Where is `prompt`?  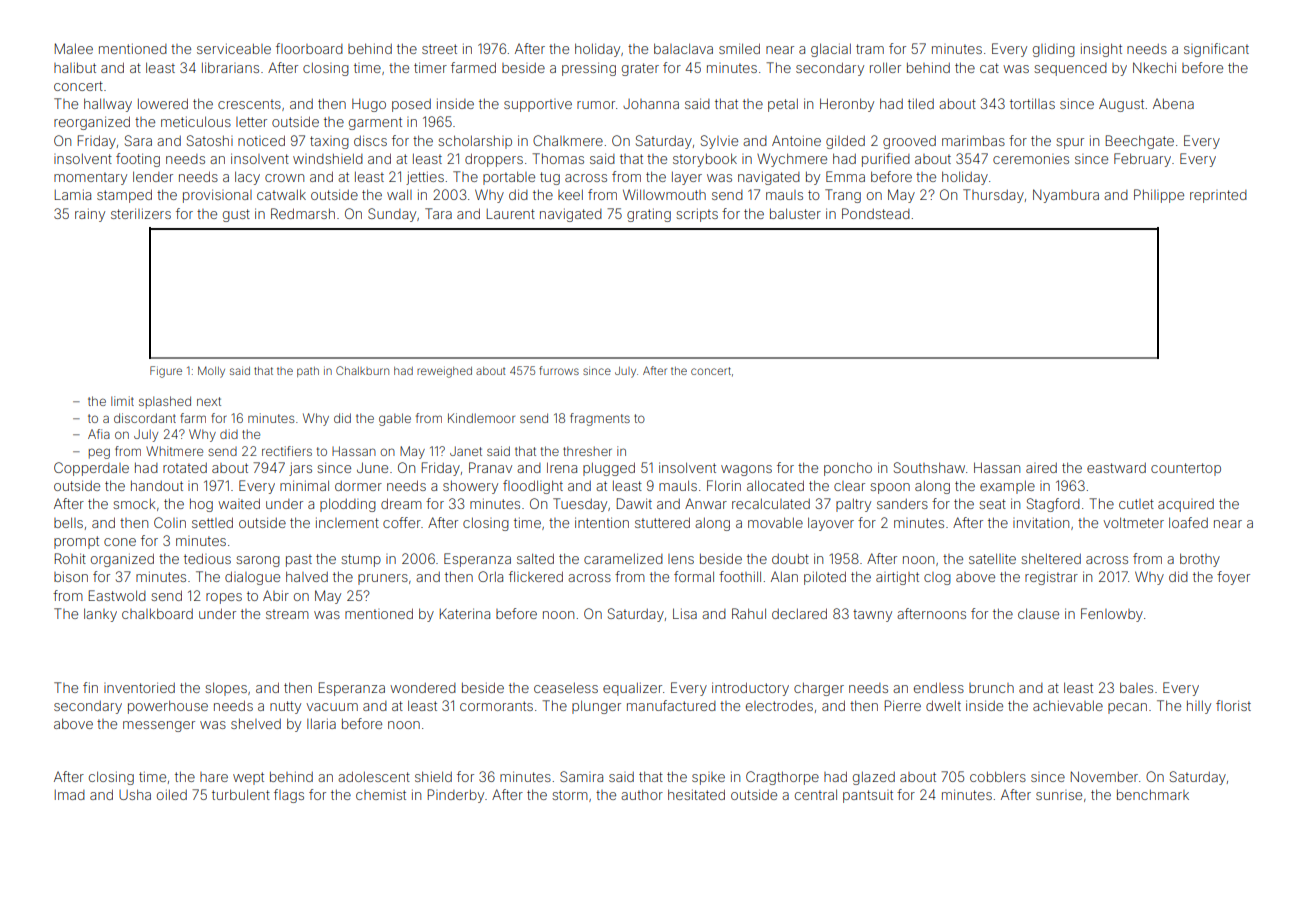 prompt is located at coordinates (76, 542).
